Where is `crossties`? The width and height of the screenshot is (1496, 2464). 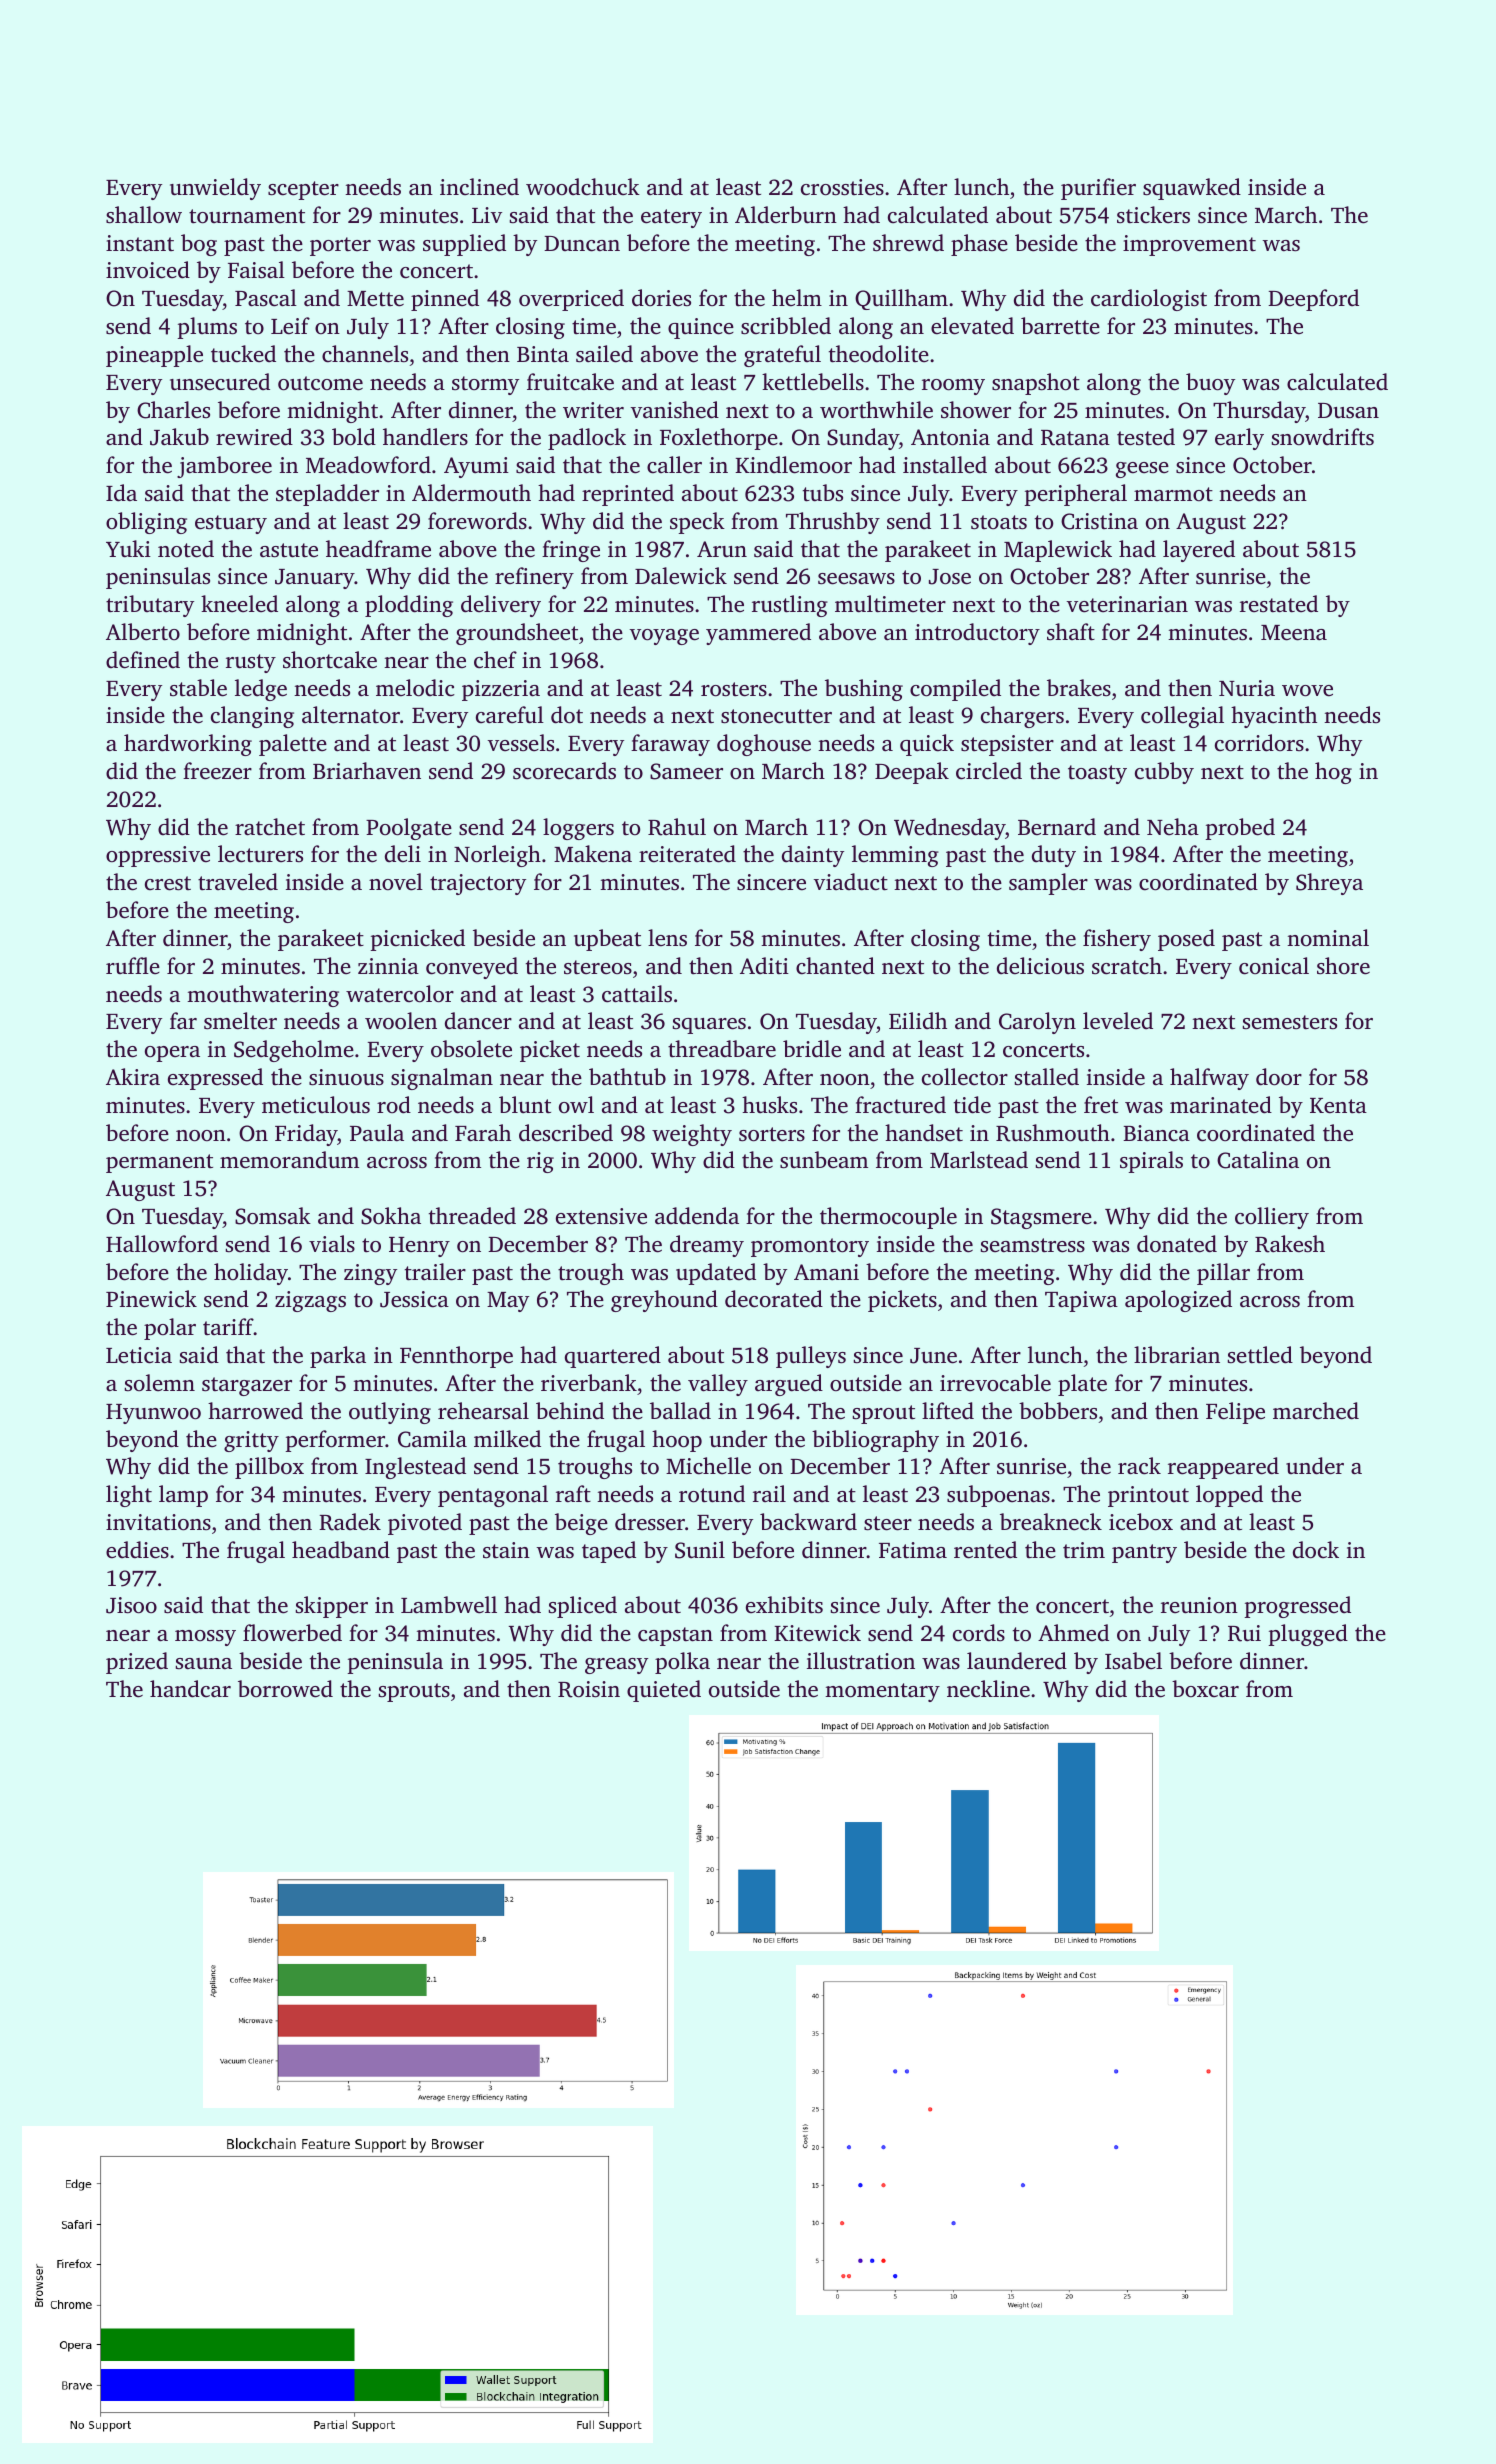
crossties is located at coordinates (842, 187).
